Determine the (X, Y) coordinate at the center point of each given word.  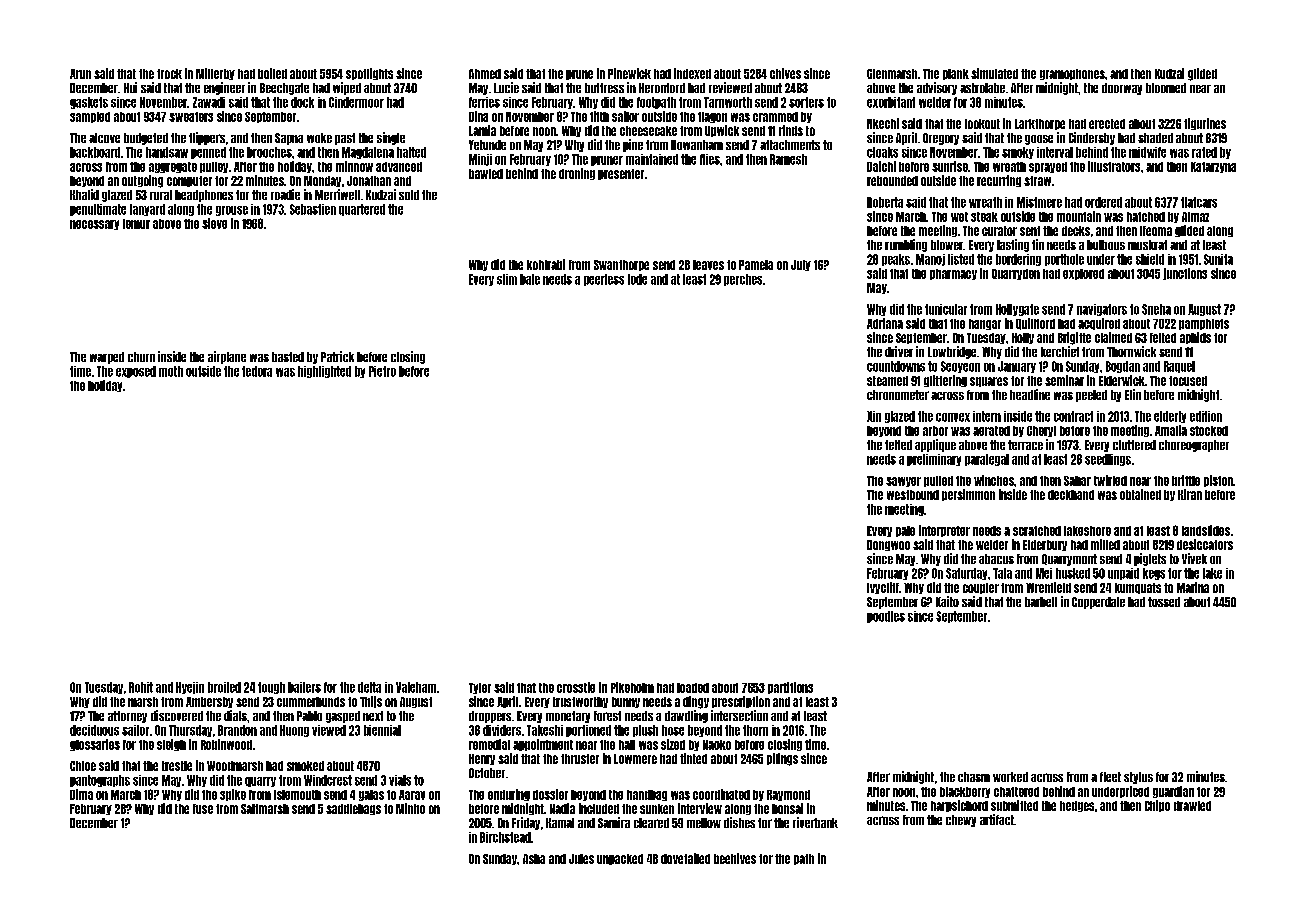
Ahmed (485, 74)
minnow (354, 166)
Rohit (141, 687)
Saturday (966, 574)
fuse (203, 809)
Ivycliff (883, 588)
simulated (994, 73)
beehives (735, 858)
